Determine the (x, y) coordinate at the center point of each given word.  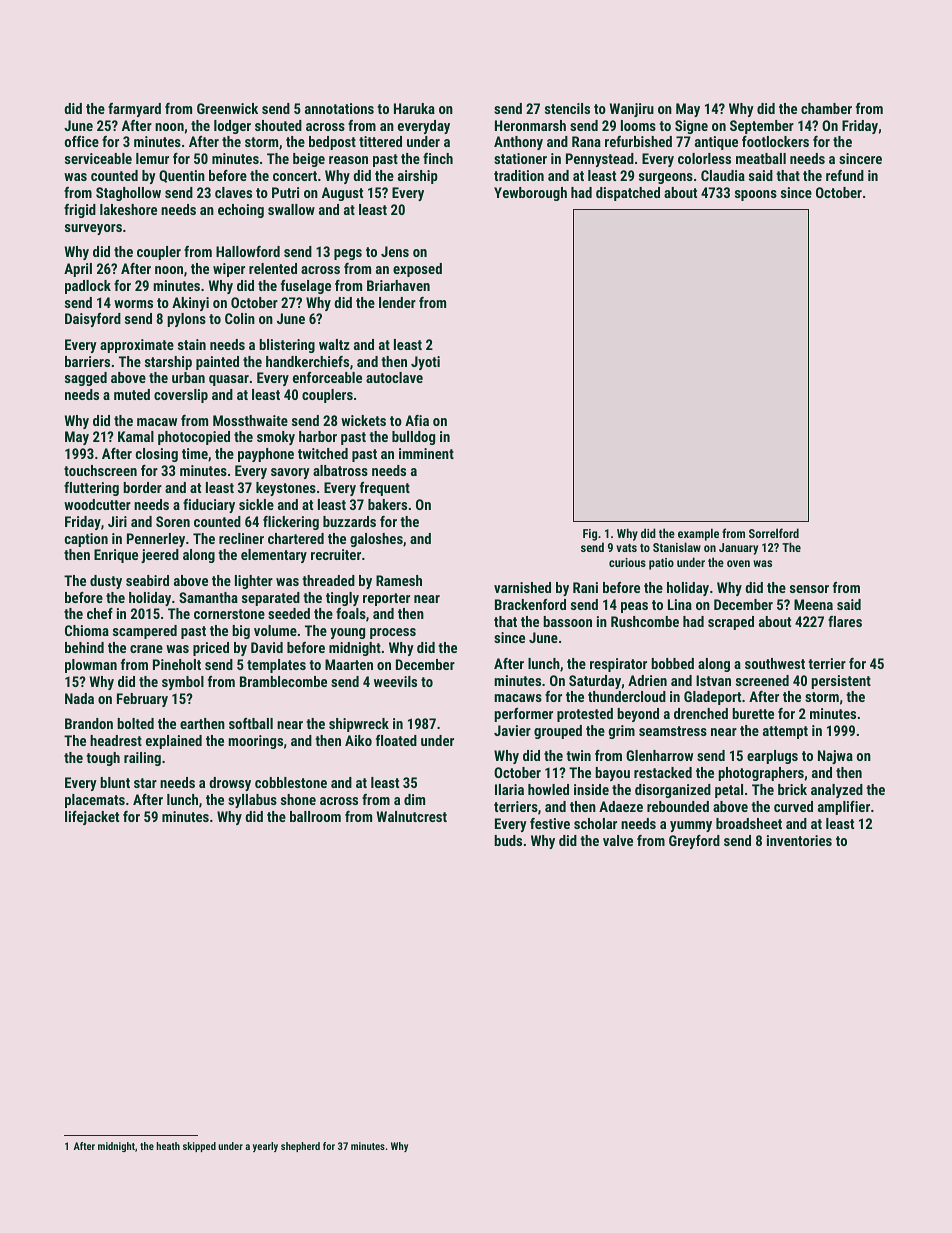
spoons (756, 195)
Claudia (723, 175)
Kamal (136, 436)
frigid (80, 211)
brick (792, 789)
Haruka (414, 108)
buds (508, 840)
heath (168, 1146)
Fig (590, 535)
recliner (241, 538)
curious (627, 562)
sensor (809, 589)
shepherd (300, 1147)
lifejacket (92, 818)
